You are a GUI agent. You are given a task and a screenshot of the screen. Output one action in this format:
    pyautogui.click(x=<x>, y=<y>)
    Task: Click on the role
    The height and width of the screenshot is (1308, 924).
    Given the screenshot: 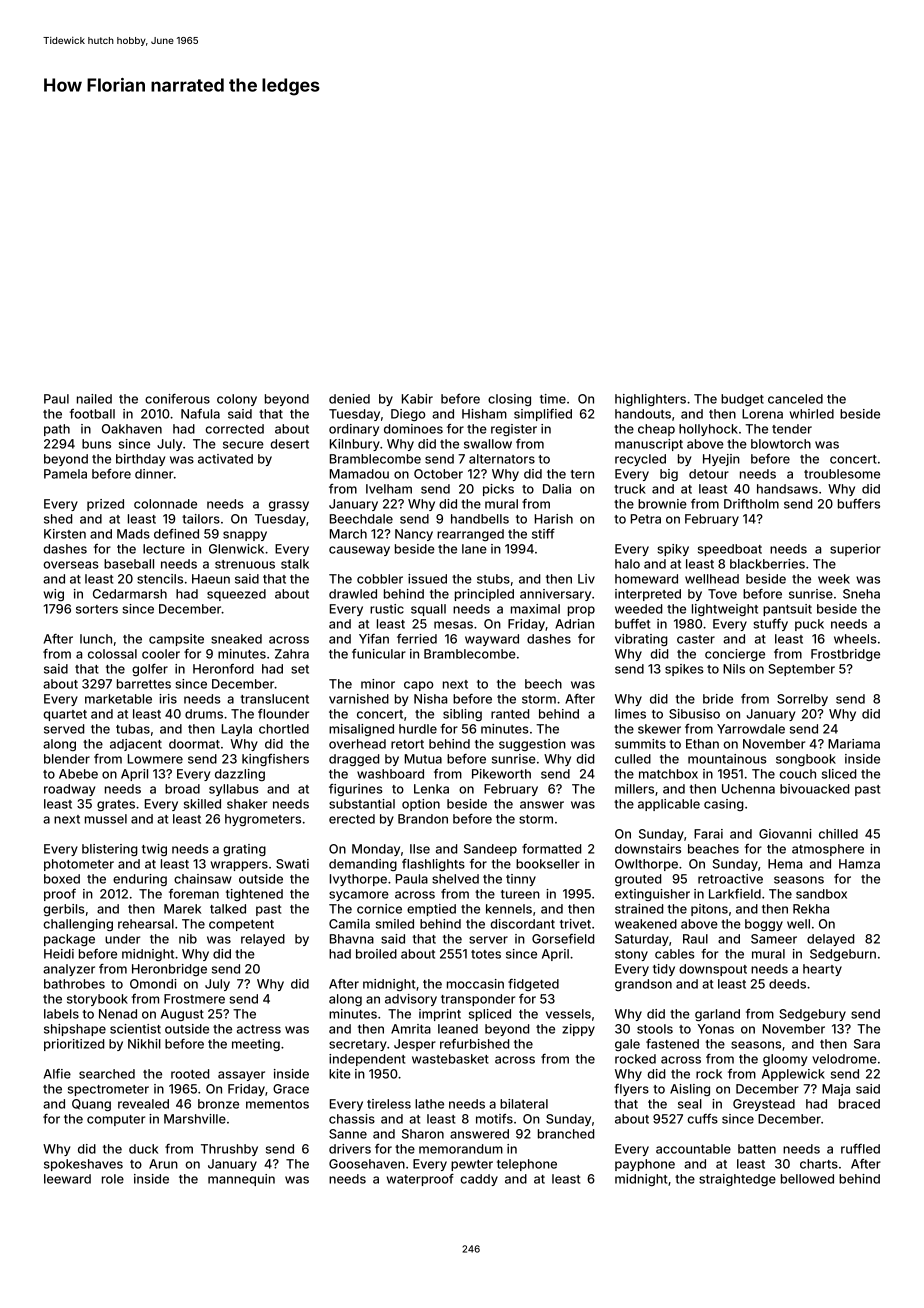 What is the action you would take?
    pyautogui.click(x=113, y=1179)
